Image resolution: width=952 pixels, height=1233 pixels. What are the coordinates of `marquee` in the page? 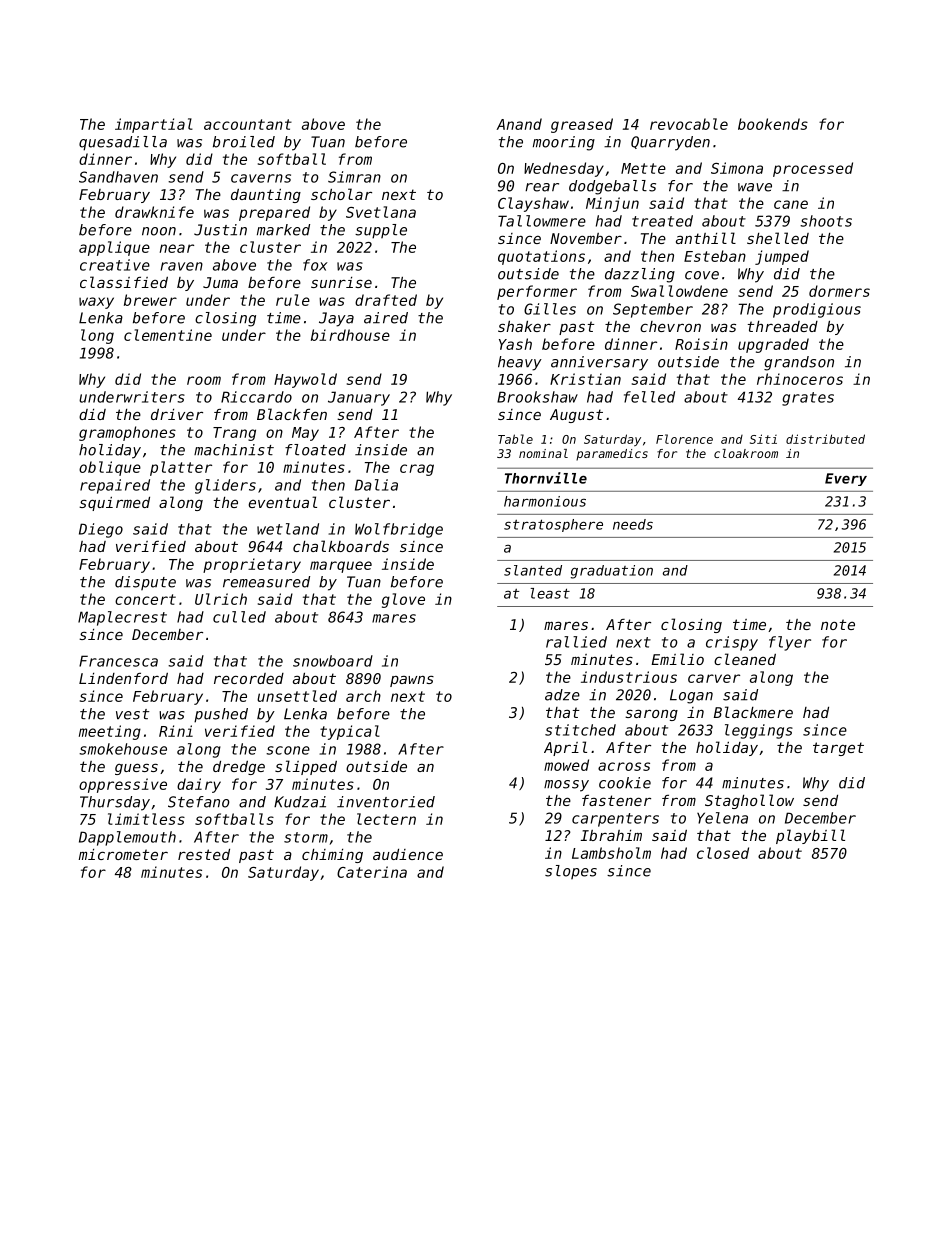 It's located at (341, 567).
